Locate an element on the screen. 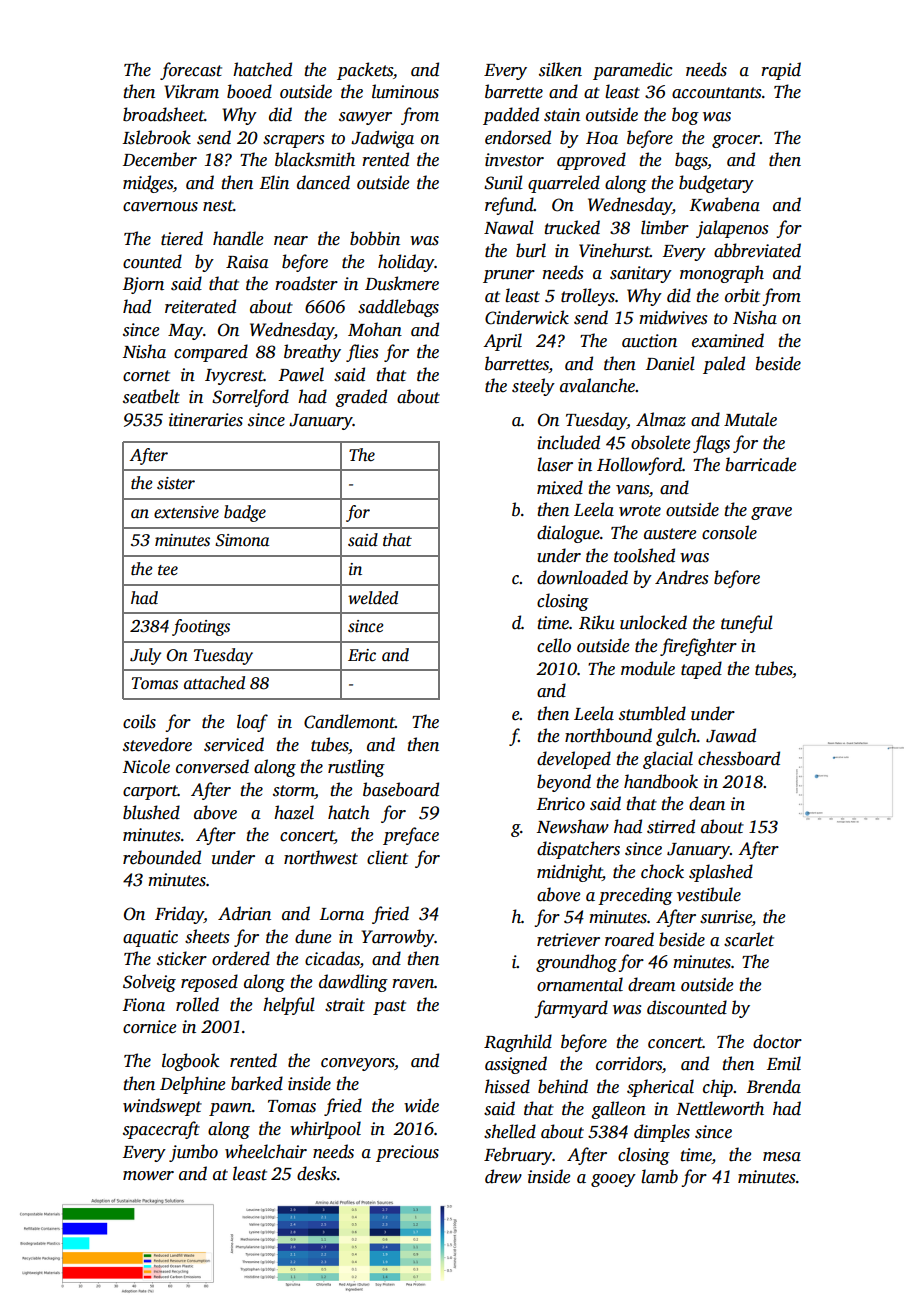 Image resolution: width=924 pixels, height=1314 pixels. tuneful is located at coordinates (747, 624).
